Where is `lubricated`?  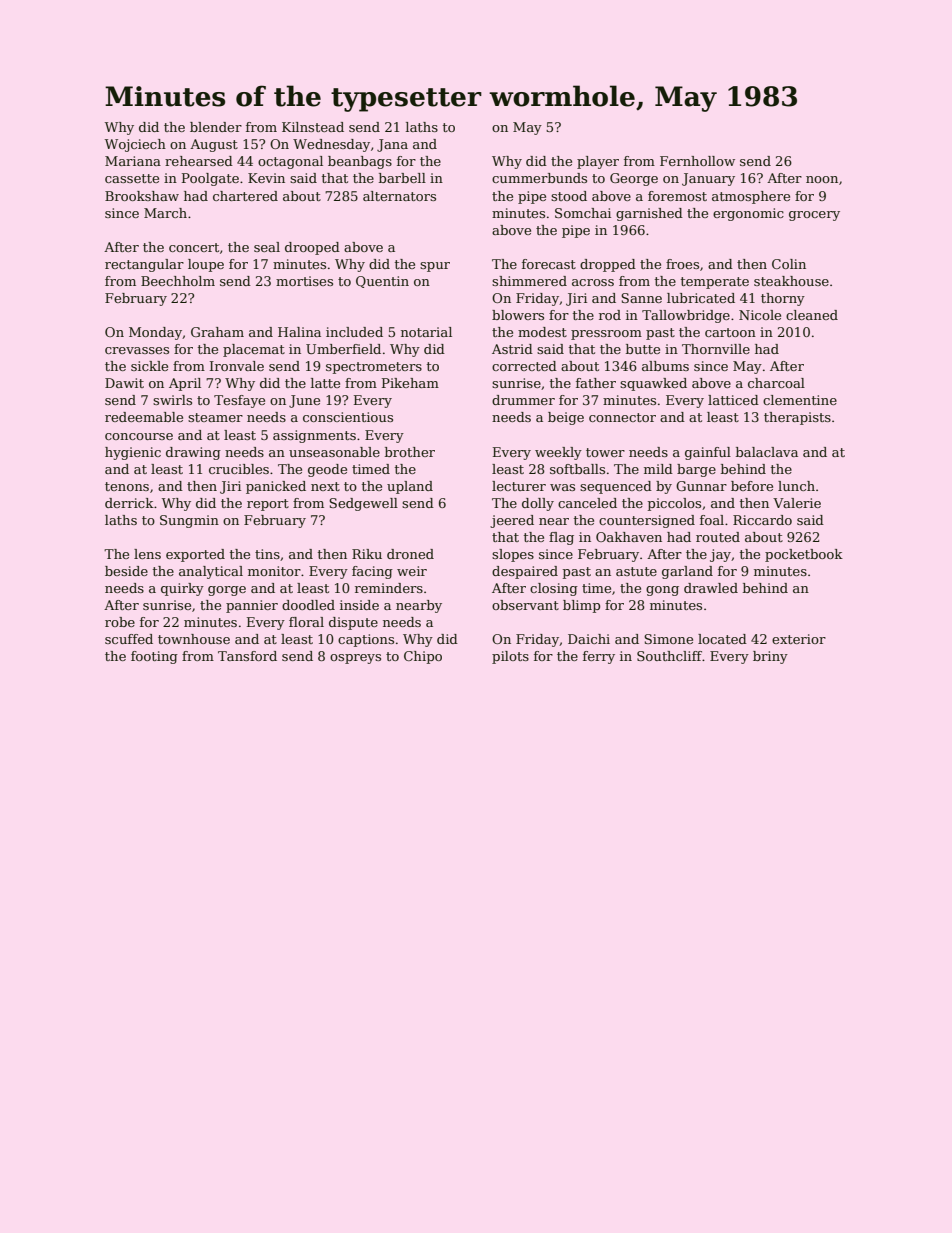 lubricated is located at coordinates (701, 298).
